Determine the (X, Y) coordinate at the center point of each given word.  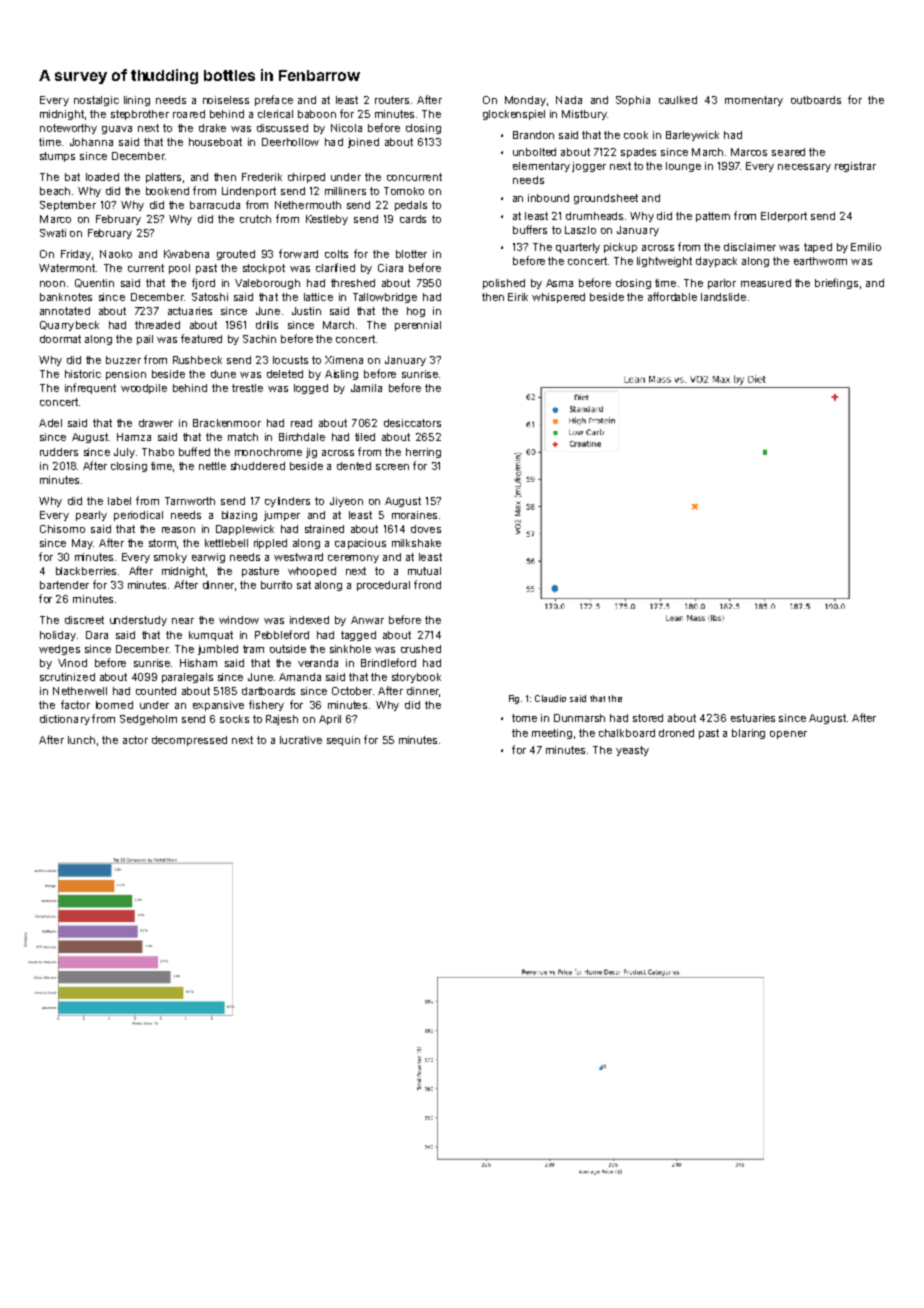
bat (72, 177)
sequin (343, 741)
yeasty (632, 751)
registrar (855, 167)
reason (178, 530)
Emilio (866, 247)
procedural (383, 586)
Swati (53, 233)
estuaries (753, 718)
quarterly (578, 248)
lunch (81, 740)
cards (413, 219)
